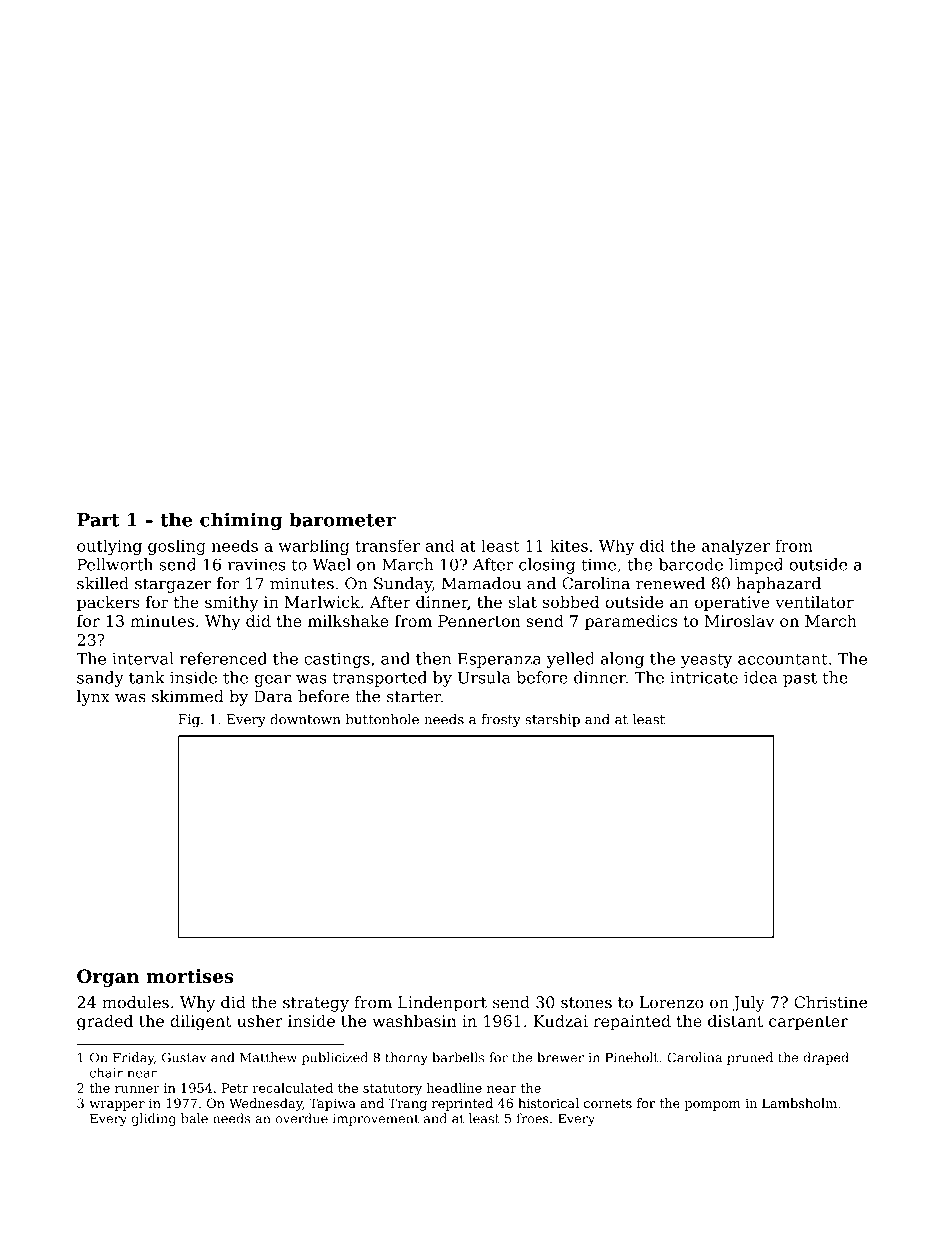 The width and height of the screenshot is (952, 1233). Describe the element at coordinates (800, 679) in the screenshot. I see `past` at that location.
